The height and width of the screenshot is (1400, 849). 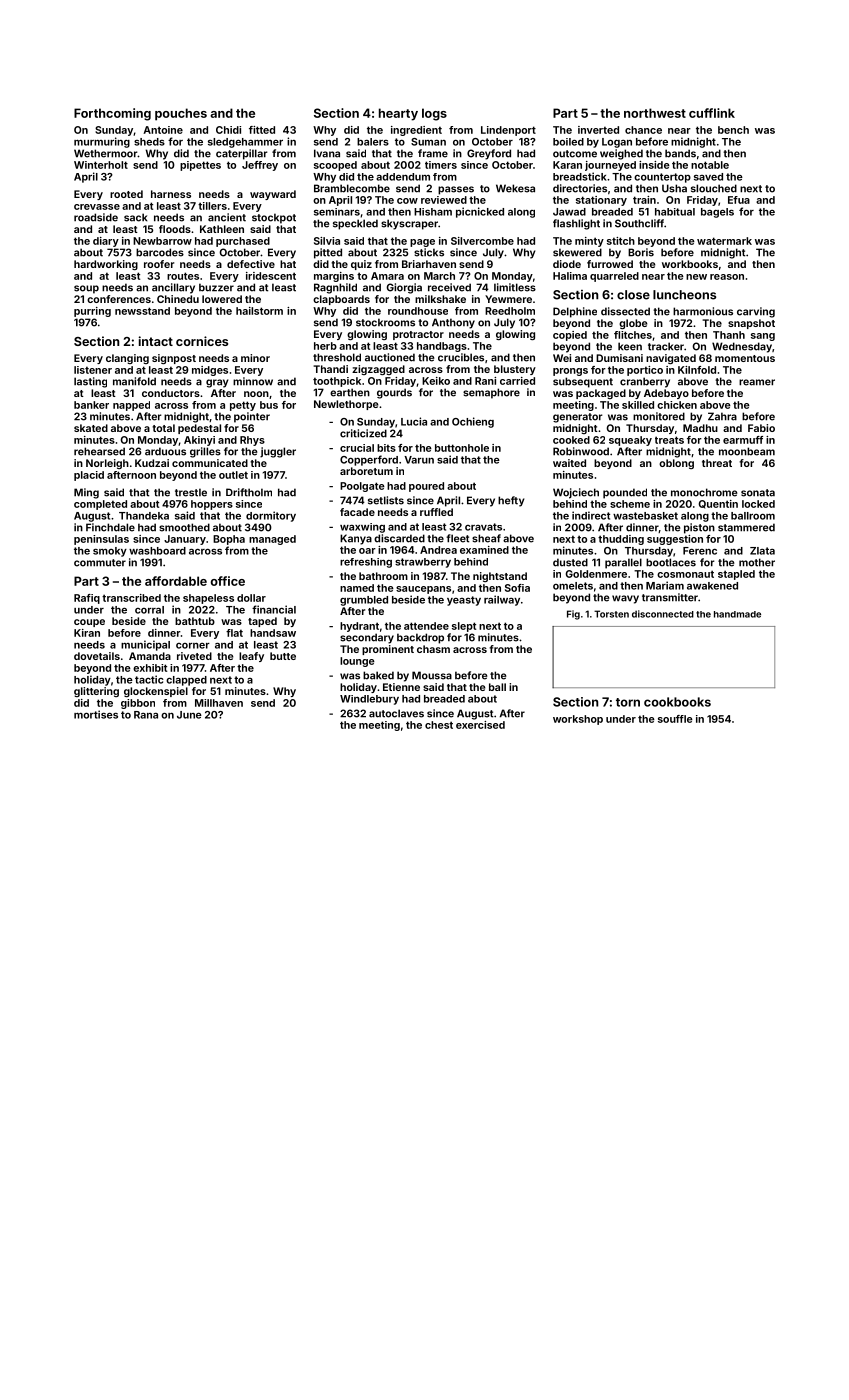 What do you see at coordinates (356, 539) in the screenshot?
I see `Kanya` at bounding box center [356, 539].
